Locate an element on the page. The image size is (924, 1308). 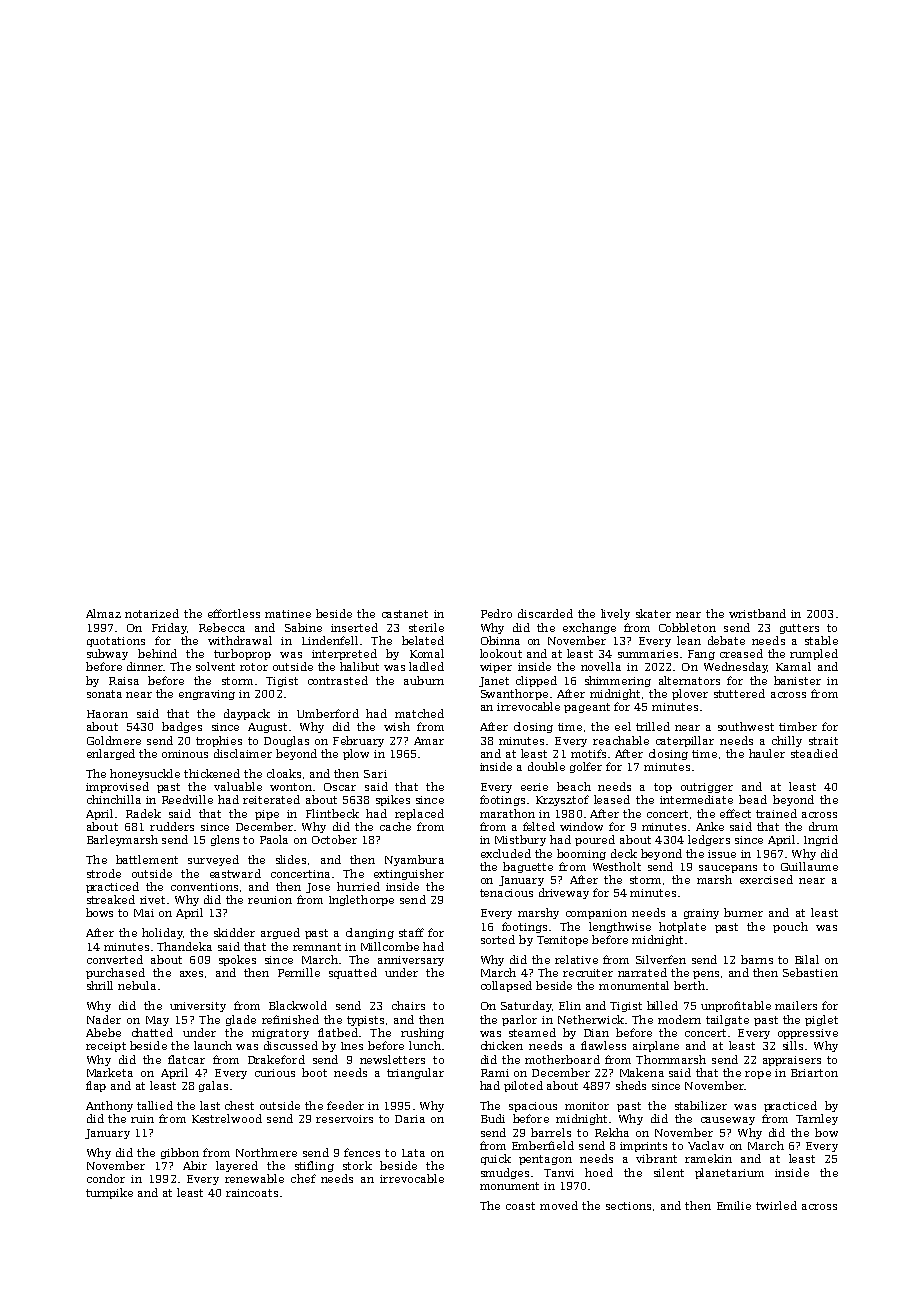
daypack is located at coordinates (247, 714).
